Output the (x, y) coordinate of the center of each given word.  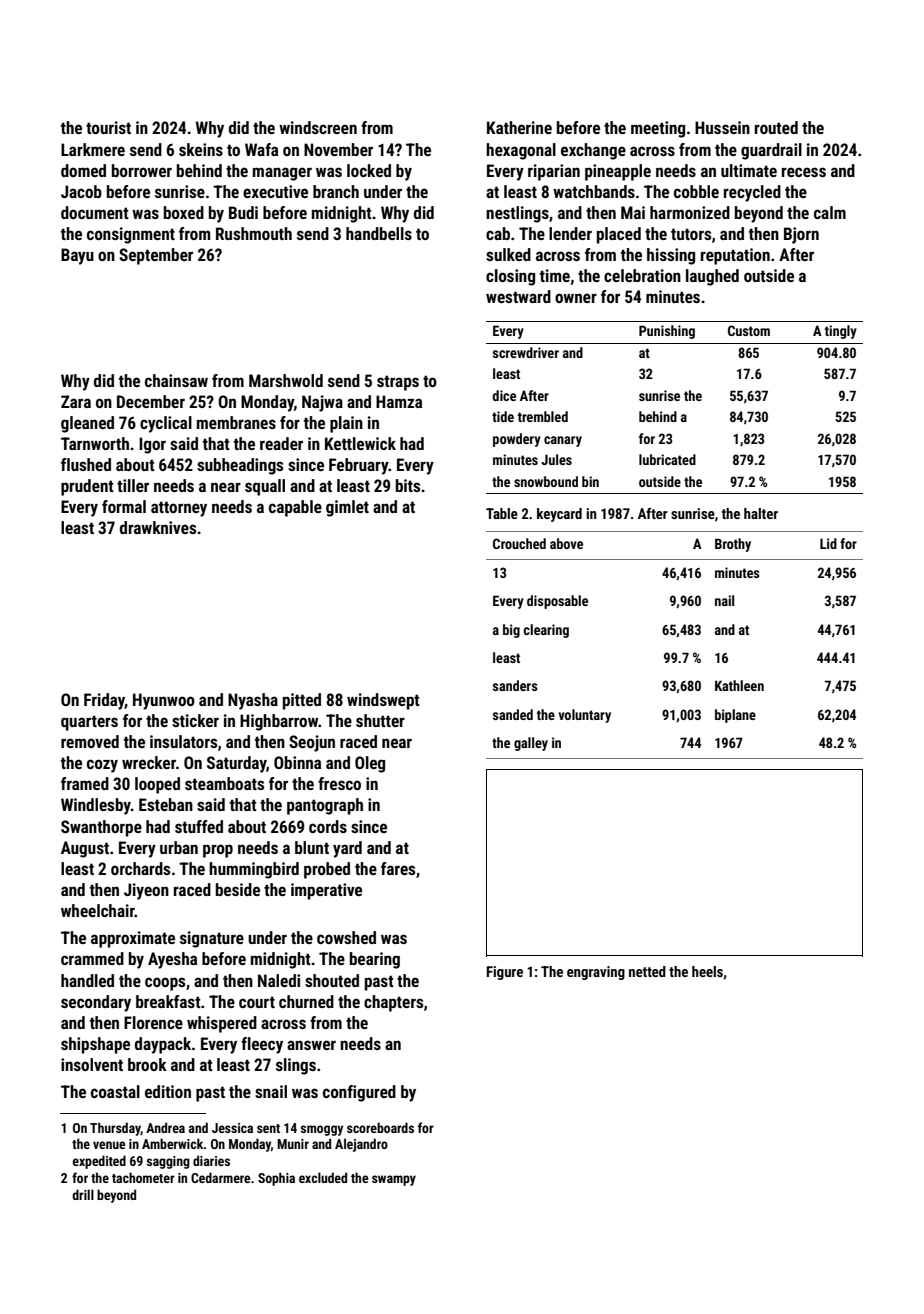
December (151, 401)
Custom (749, 330)
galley (531, 744)
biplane (735, 716)
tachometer (143, 1177)
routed (776, 127)
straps (398, 383)
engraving (596, 973)
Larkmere (93, 149)
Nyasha (253, 701)
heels (707, 971)
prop (218, 851)
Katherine (519, 127)
